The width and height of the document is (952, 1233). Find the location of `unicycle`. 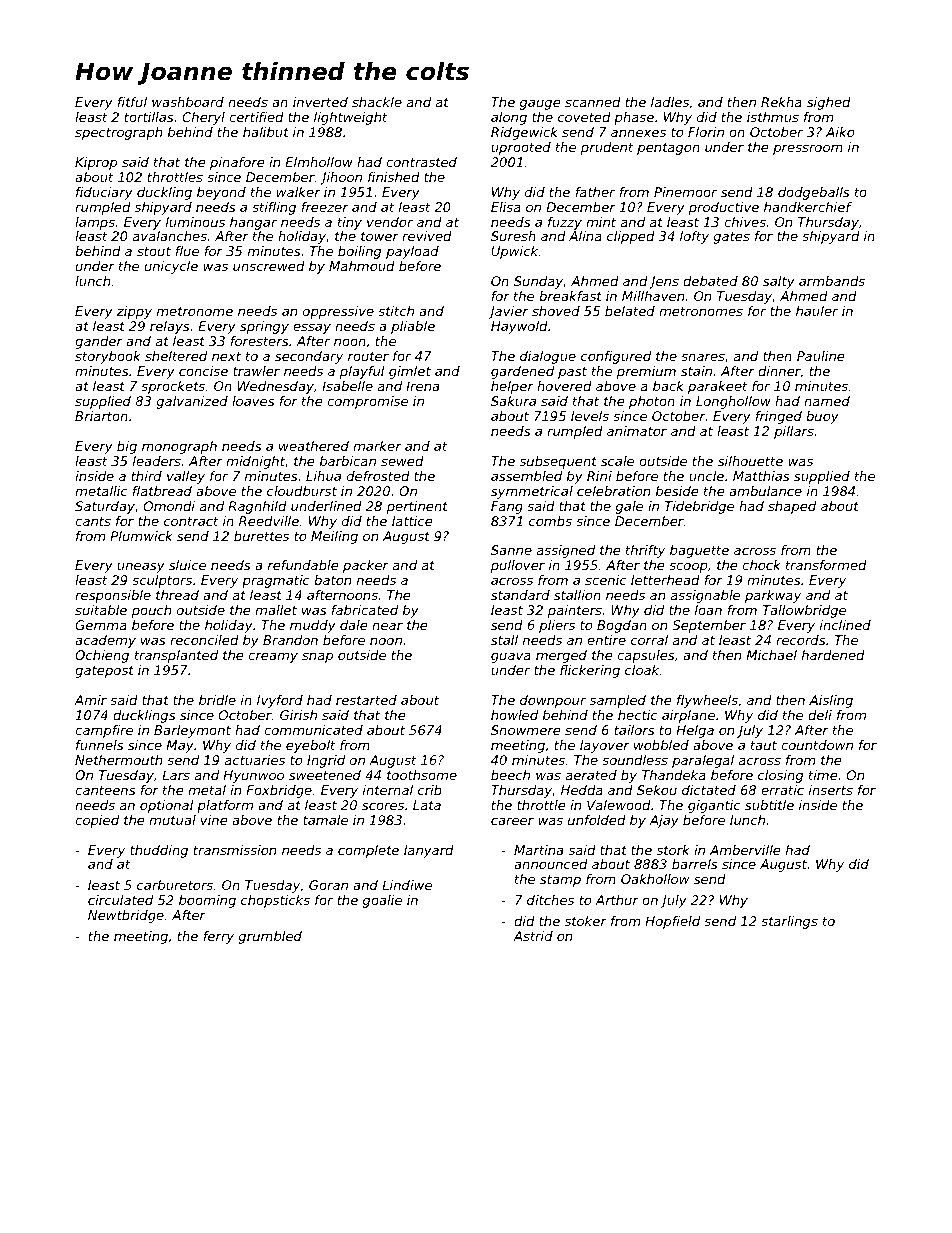

unicycle is located at coordinates (171, 267).
